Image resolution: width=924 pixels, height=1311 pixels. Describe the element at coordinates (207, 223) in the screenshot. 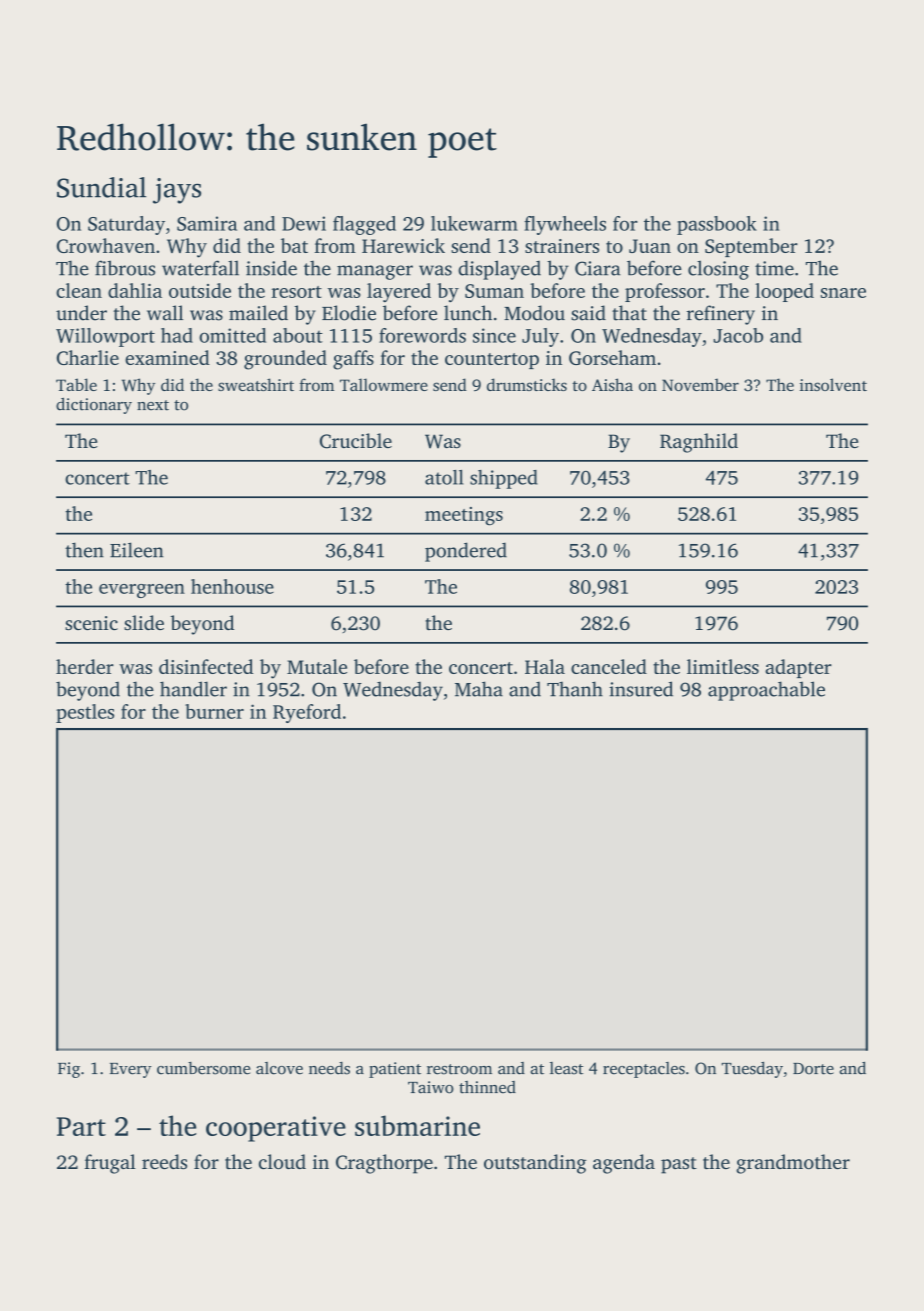

I see `Samira` at that location.
